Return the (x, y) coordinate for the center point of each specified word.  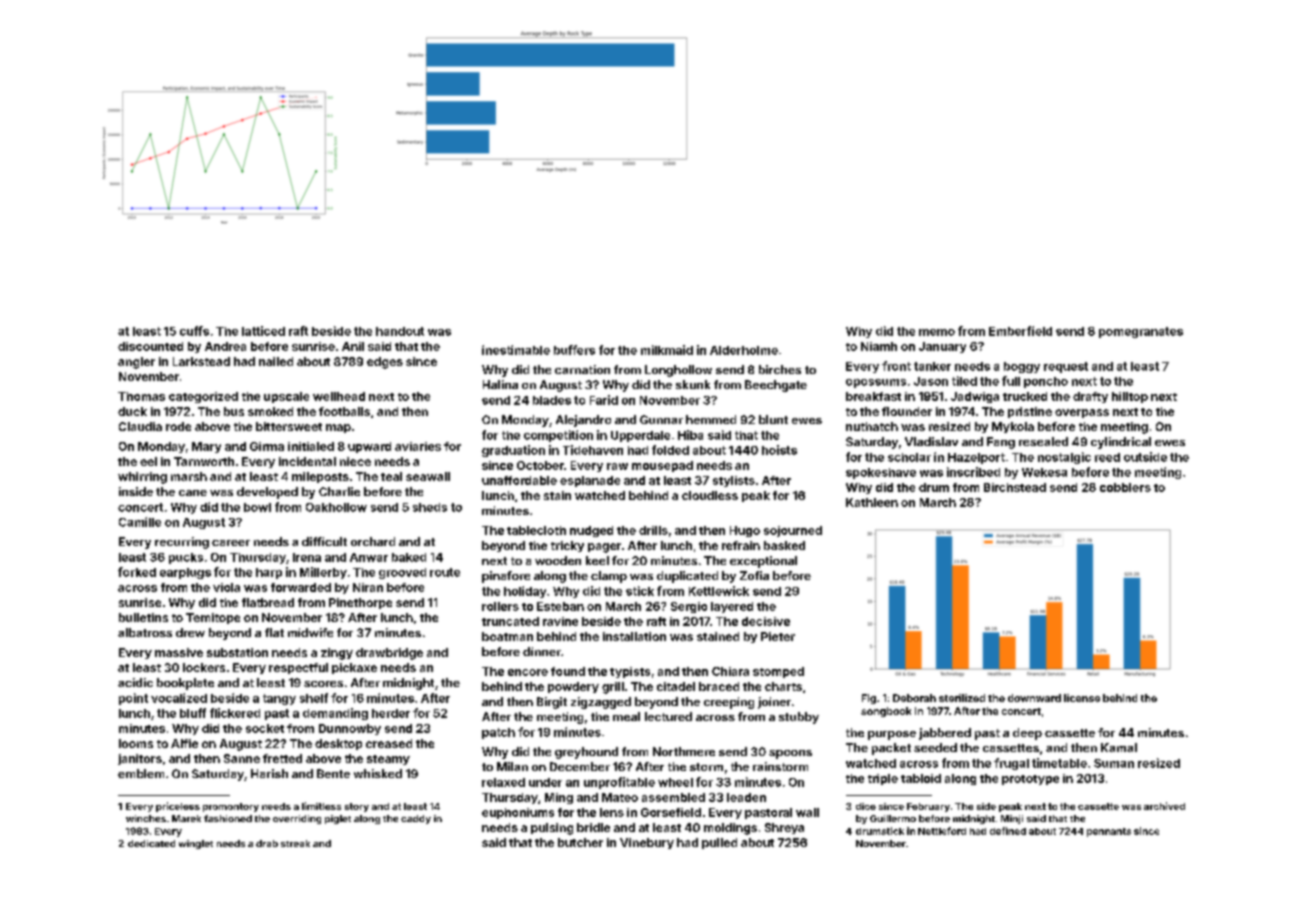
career (231, 543)
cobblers (1125, 487)
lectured (668, 716)
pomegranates (1141, 332)
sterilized (962, 698)
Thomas (141, 396)
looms (136, 743)
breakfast (873, 396)
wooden (558, 560)
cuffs (194, 331)
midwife (310, 632)
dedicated (151, 843)
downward (1034, 698)
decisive (766, 621)
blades (552, 400)
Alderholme (744, 350)
